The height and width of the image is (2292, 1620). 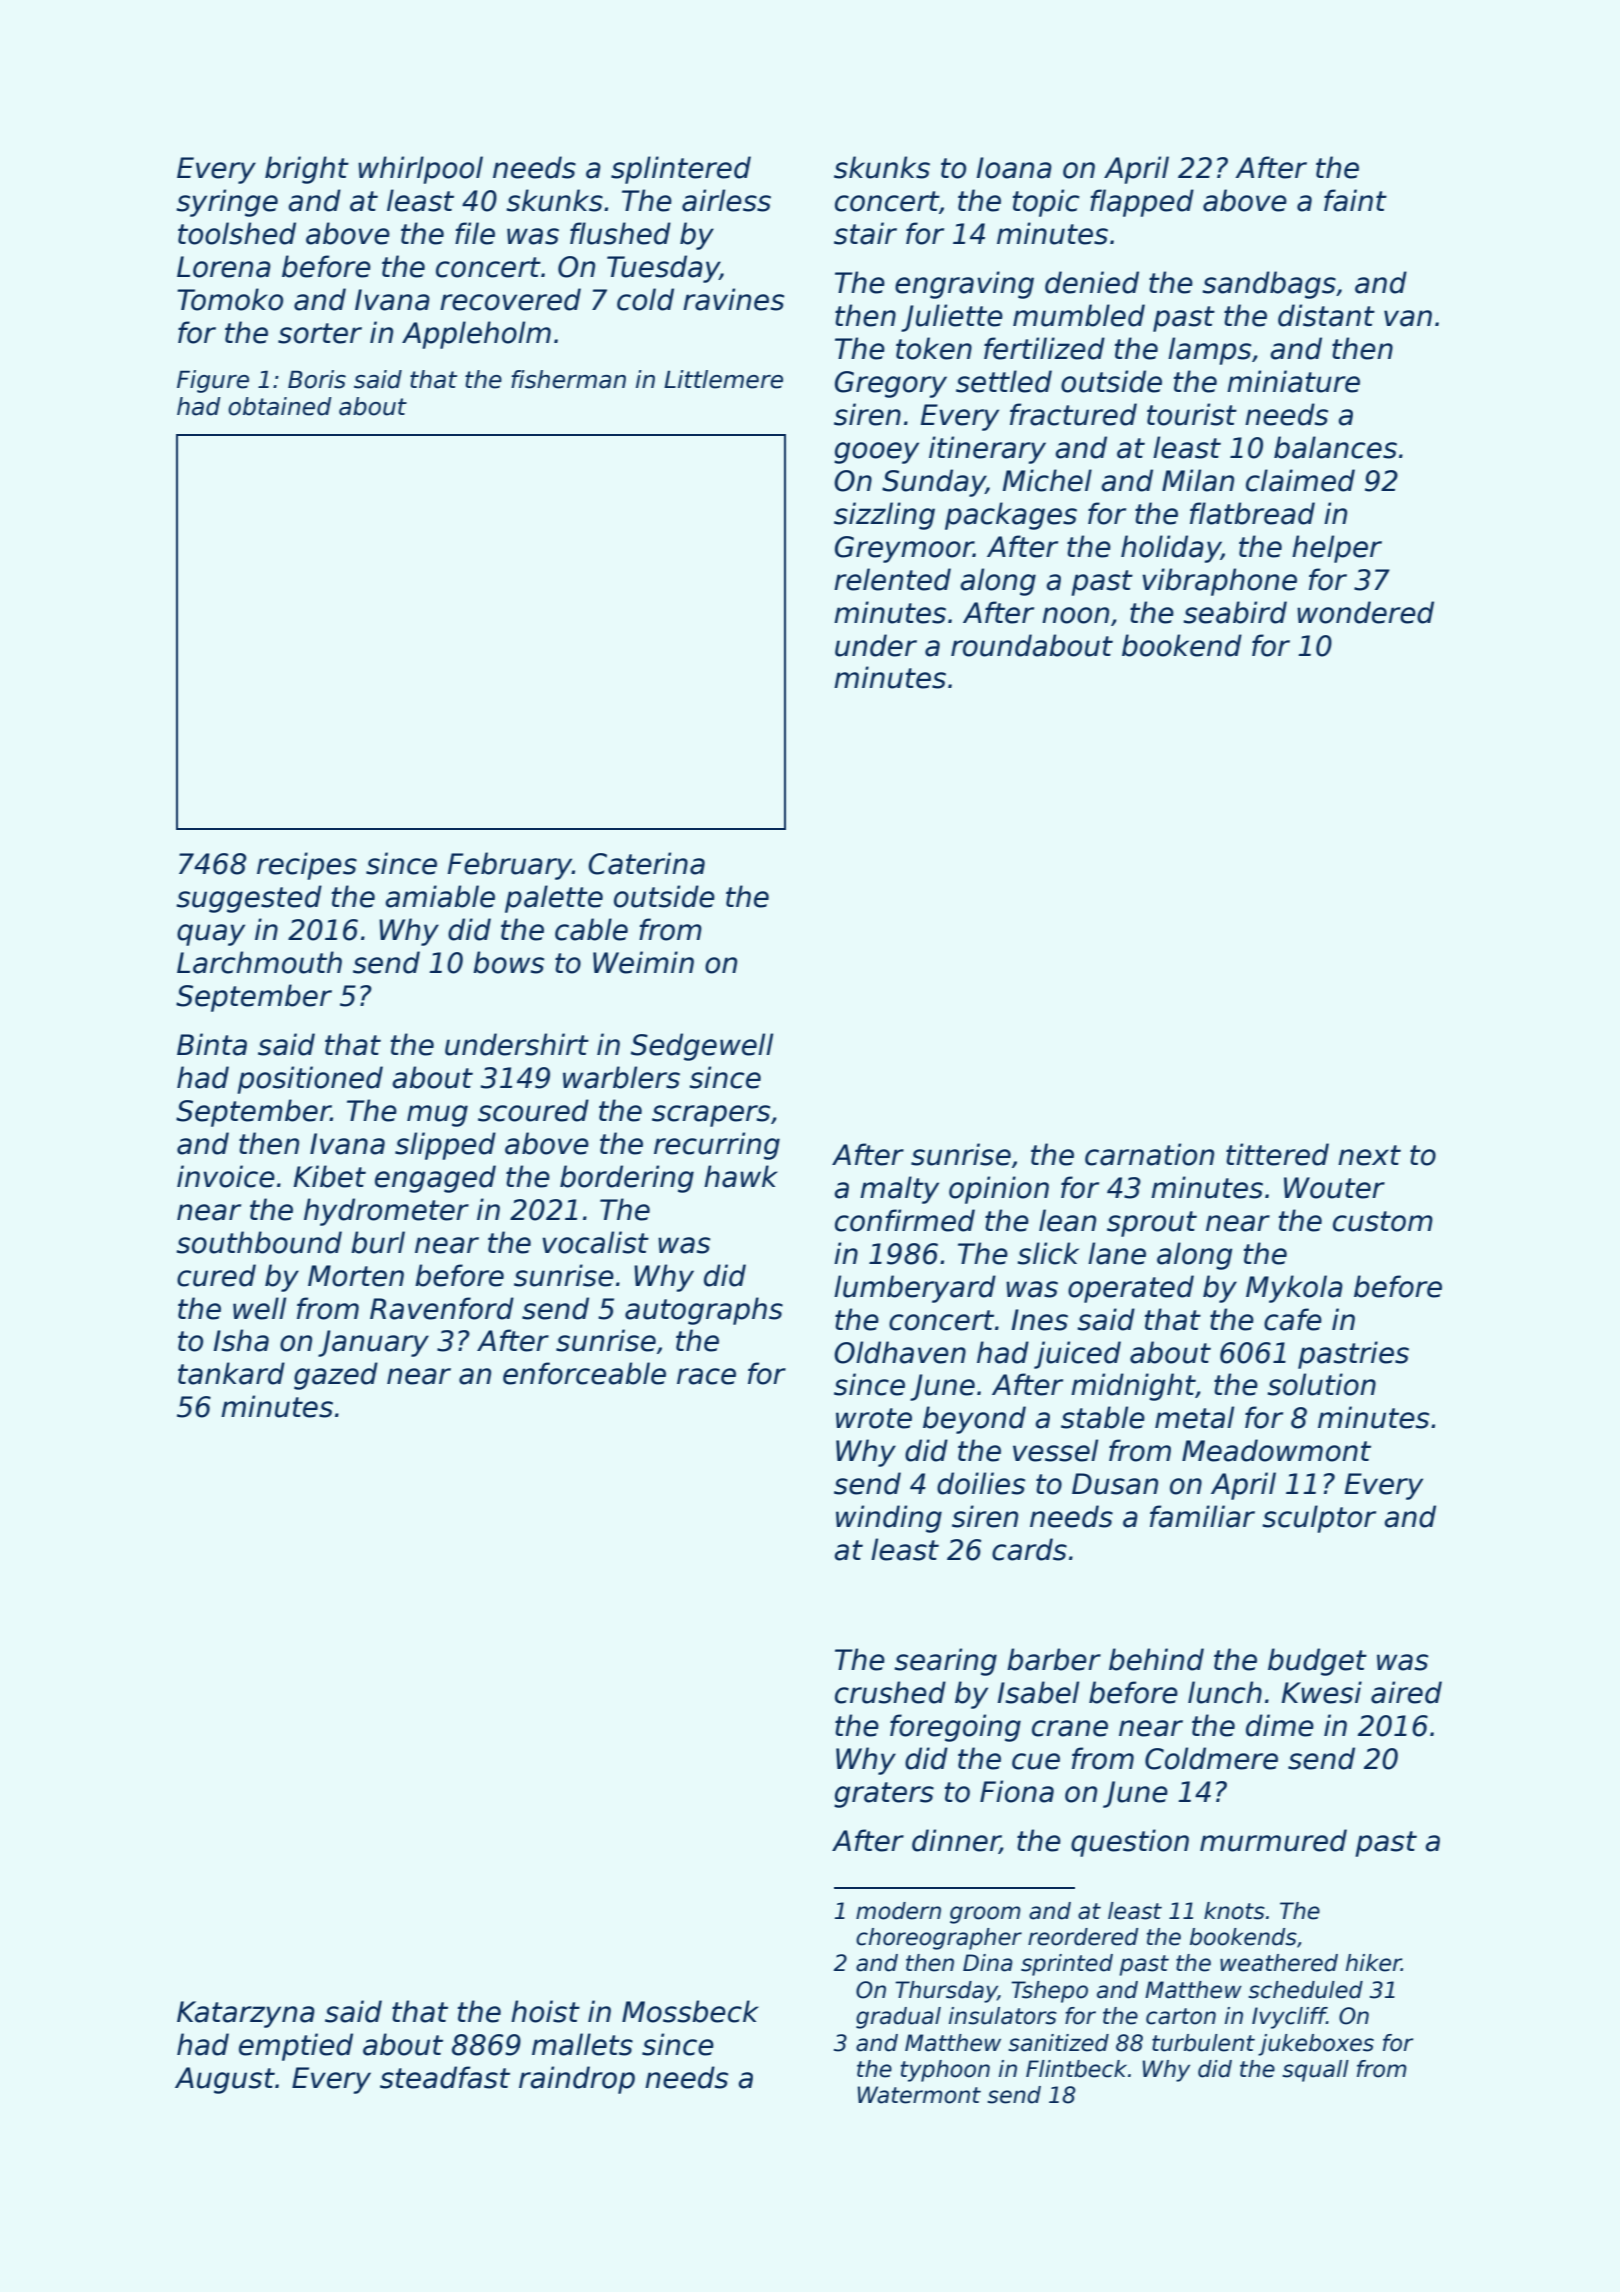 What do you see at coordinates (1075, 615) in the image?
I see `noon` at bounding box center [1075, 615].
